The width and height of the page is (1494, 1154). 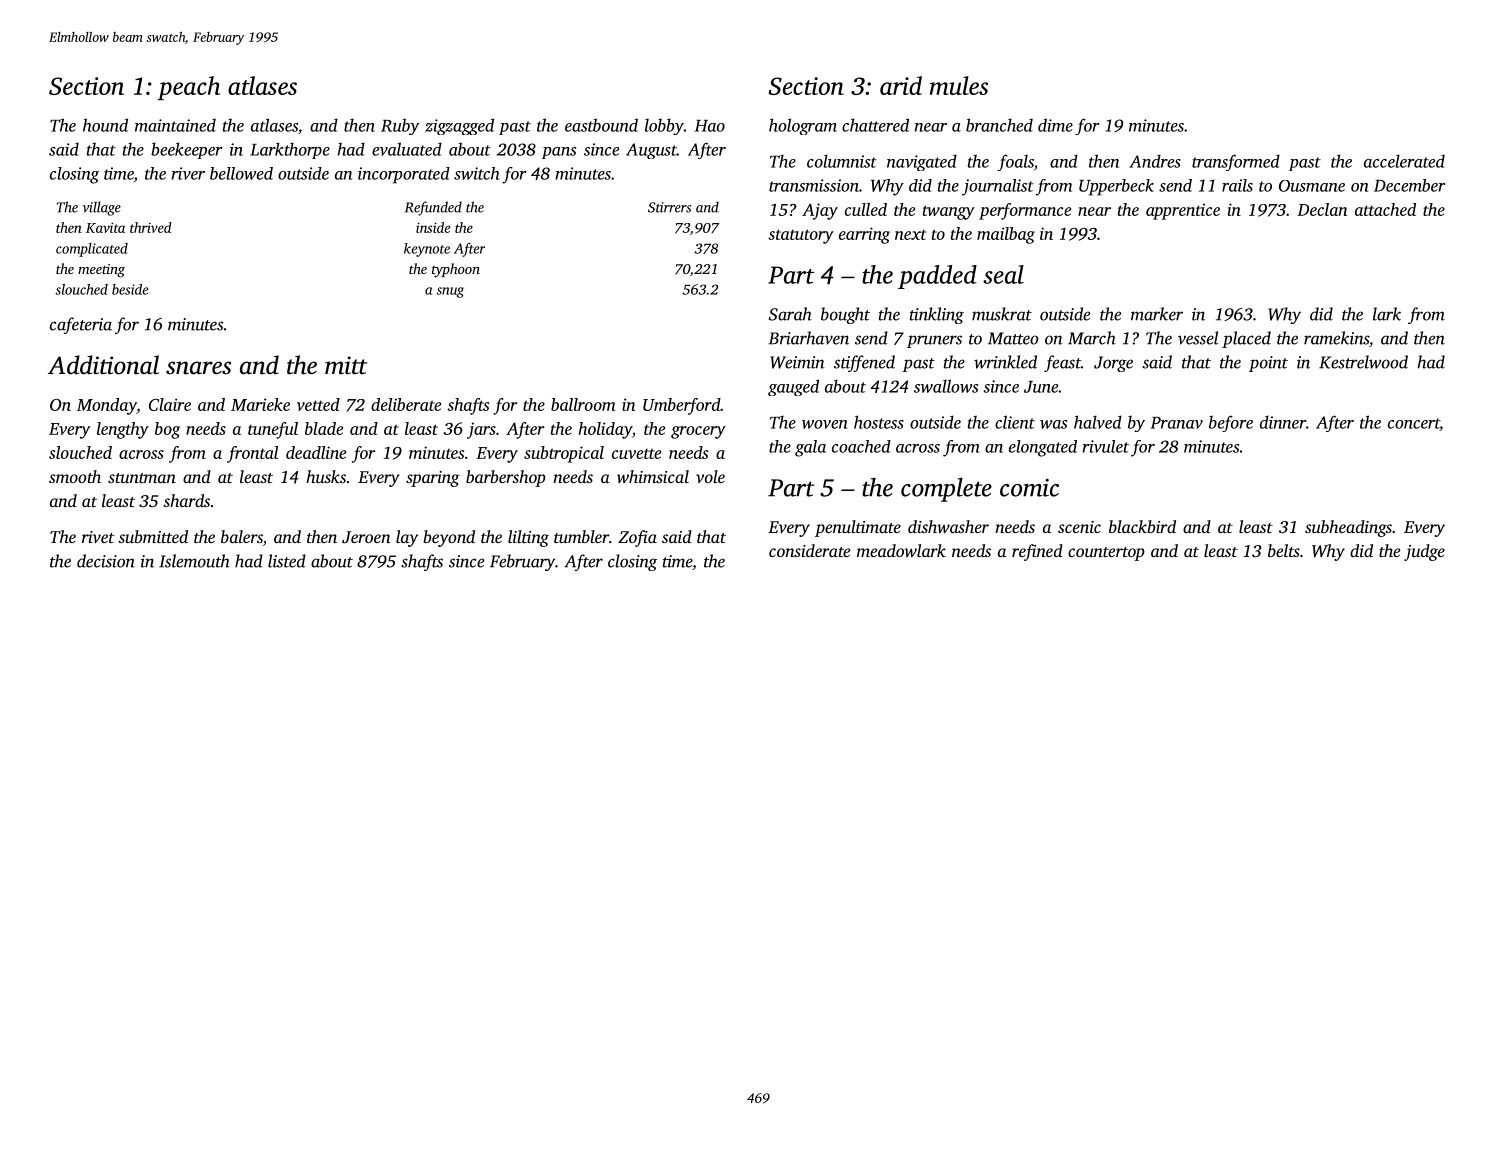 I want to click on Declan, so click(x=1322, y=209).
